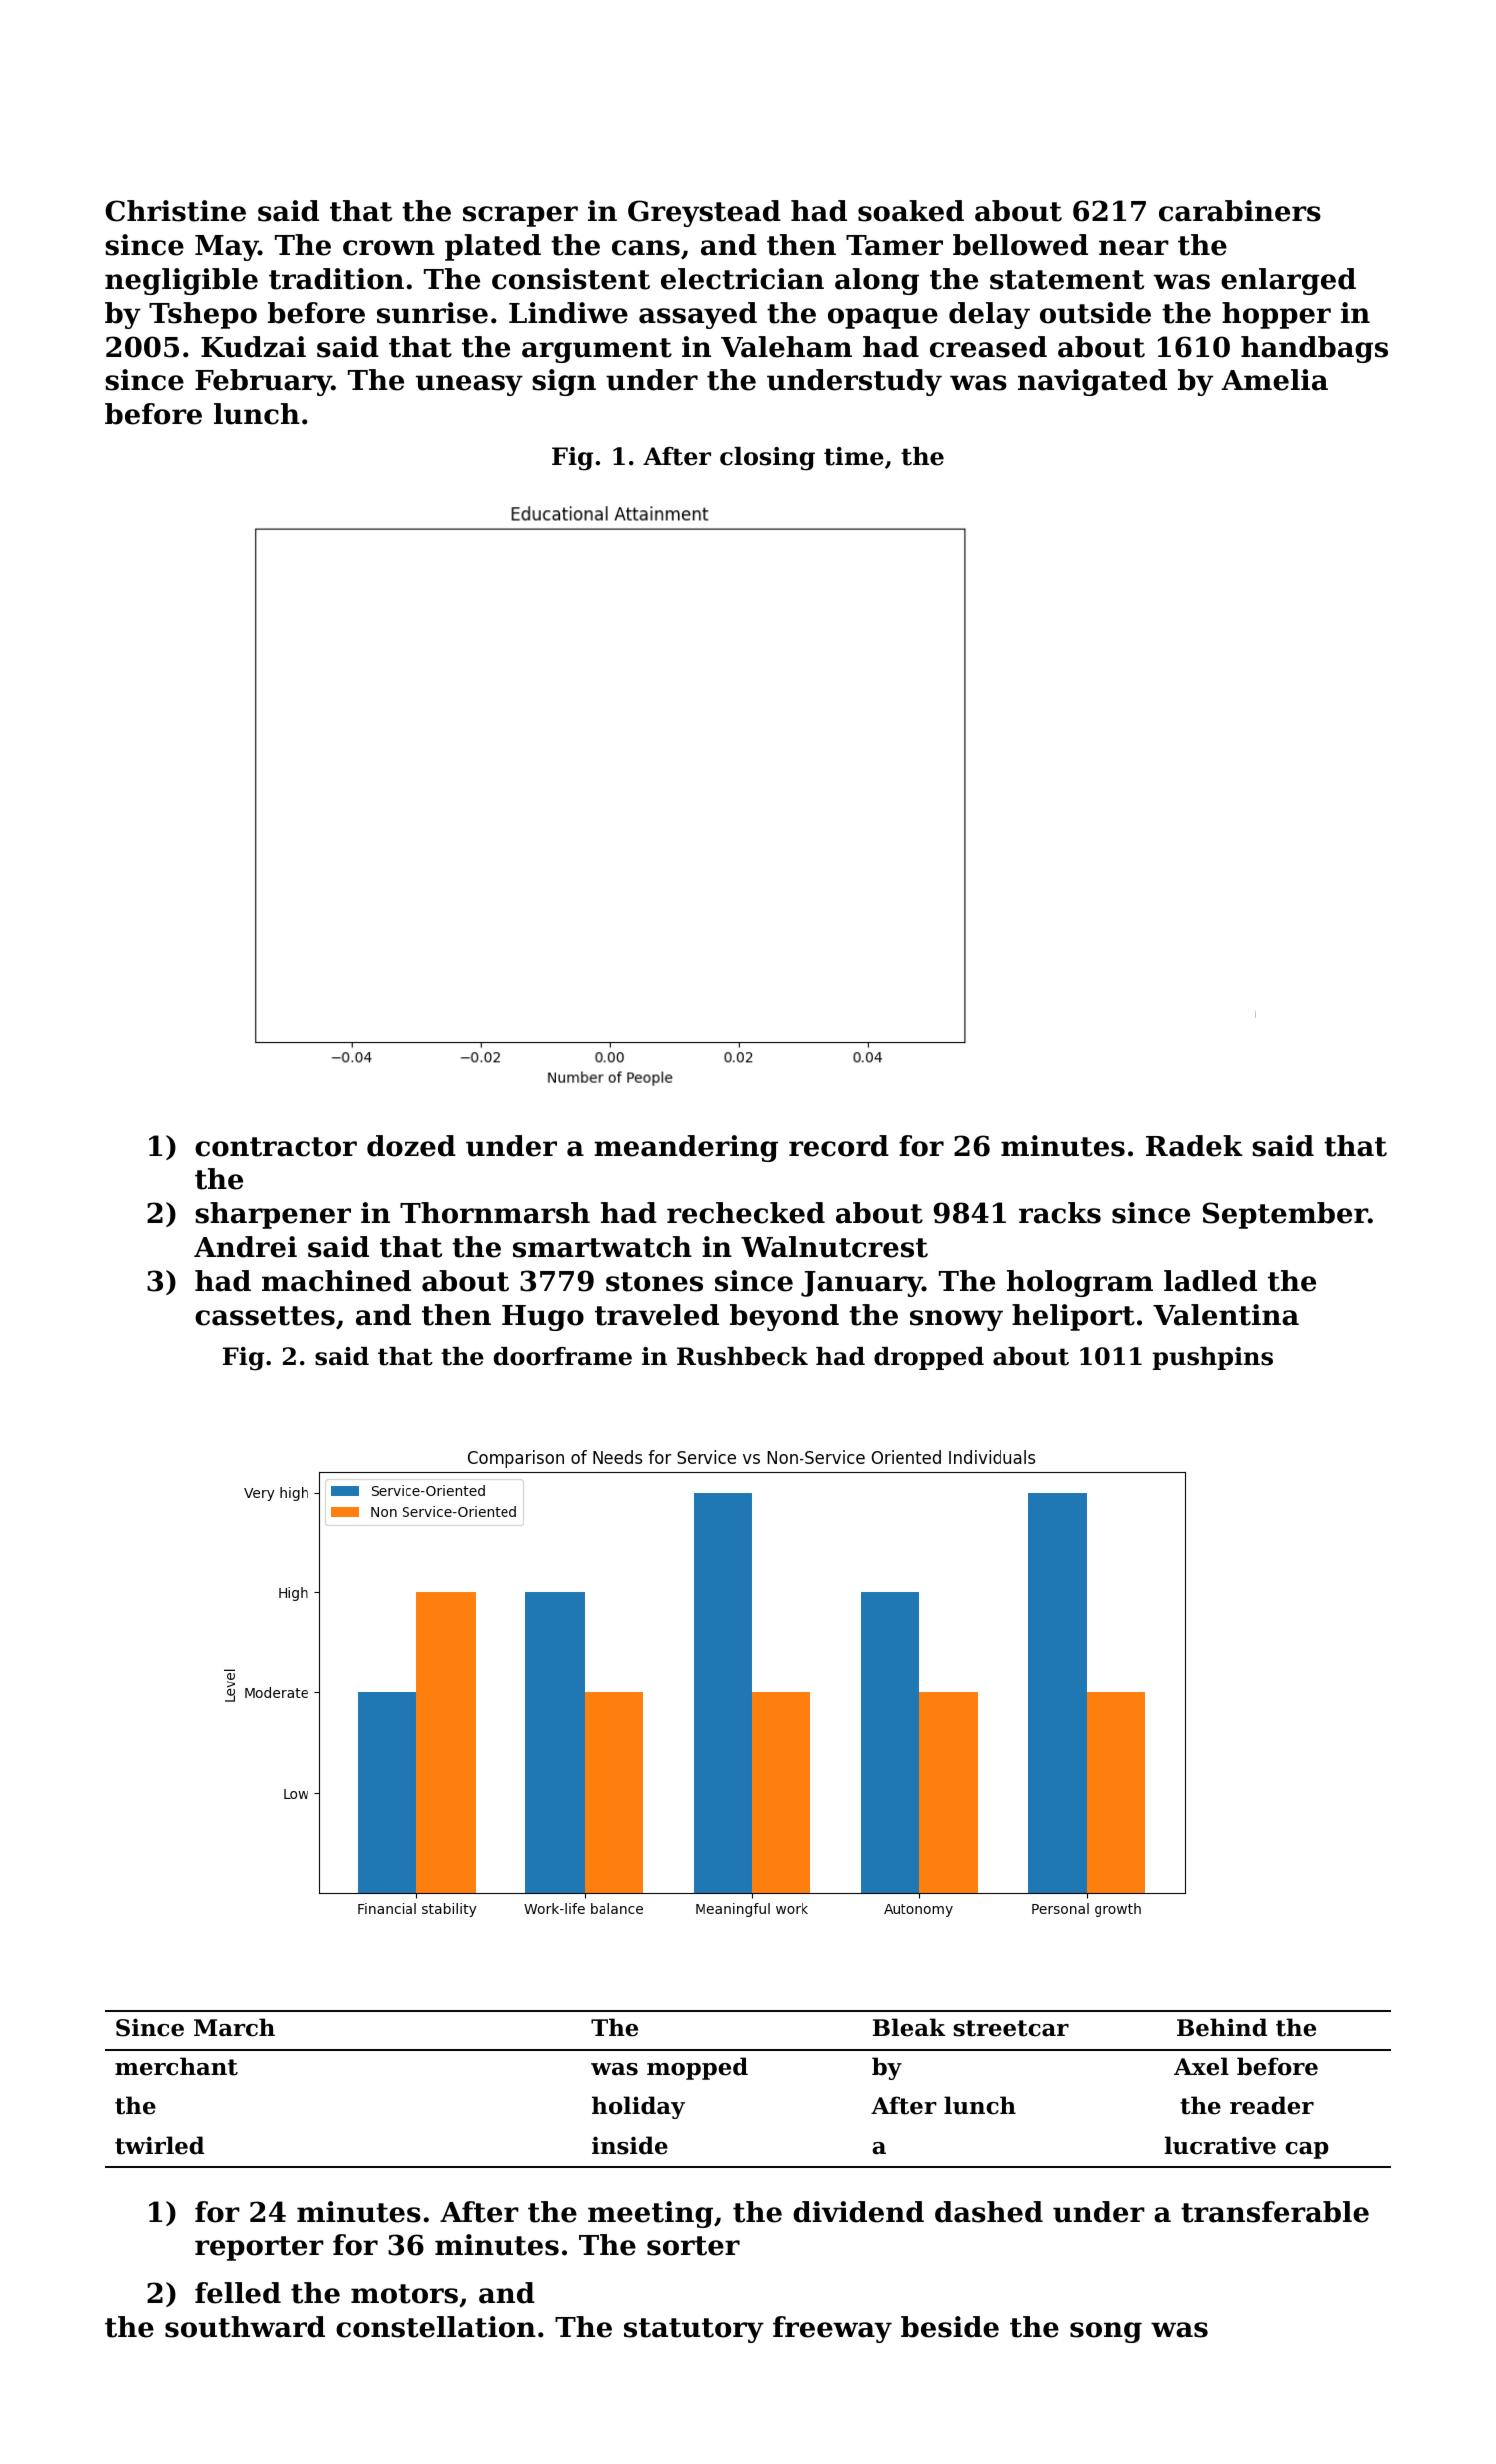 This screenshot has width=1496, height=2464. I want to click on cassettes, so click(265, 1316).
